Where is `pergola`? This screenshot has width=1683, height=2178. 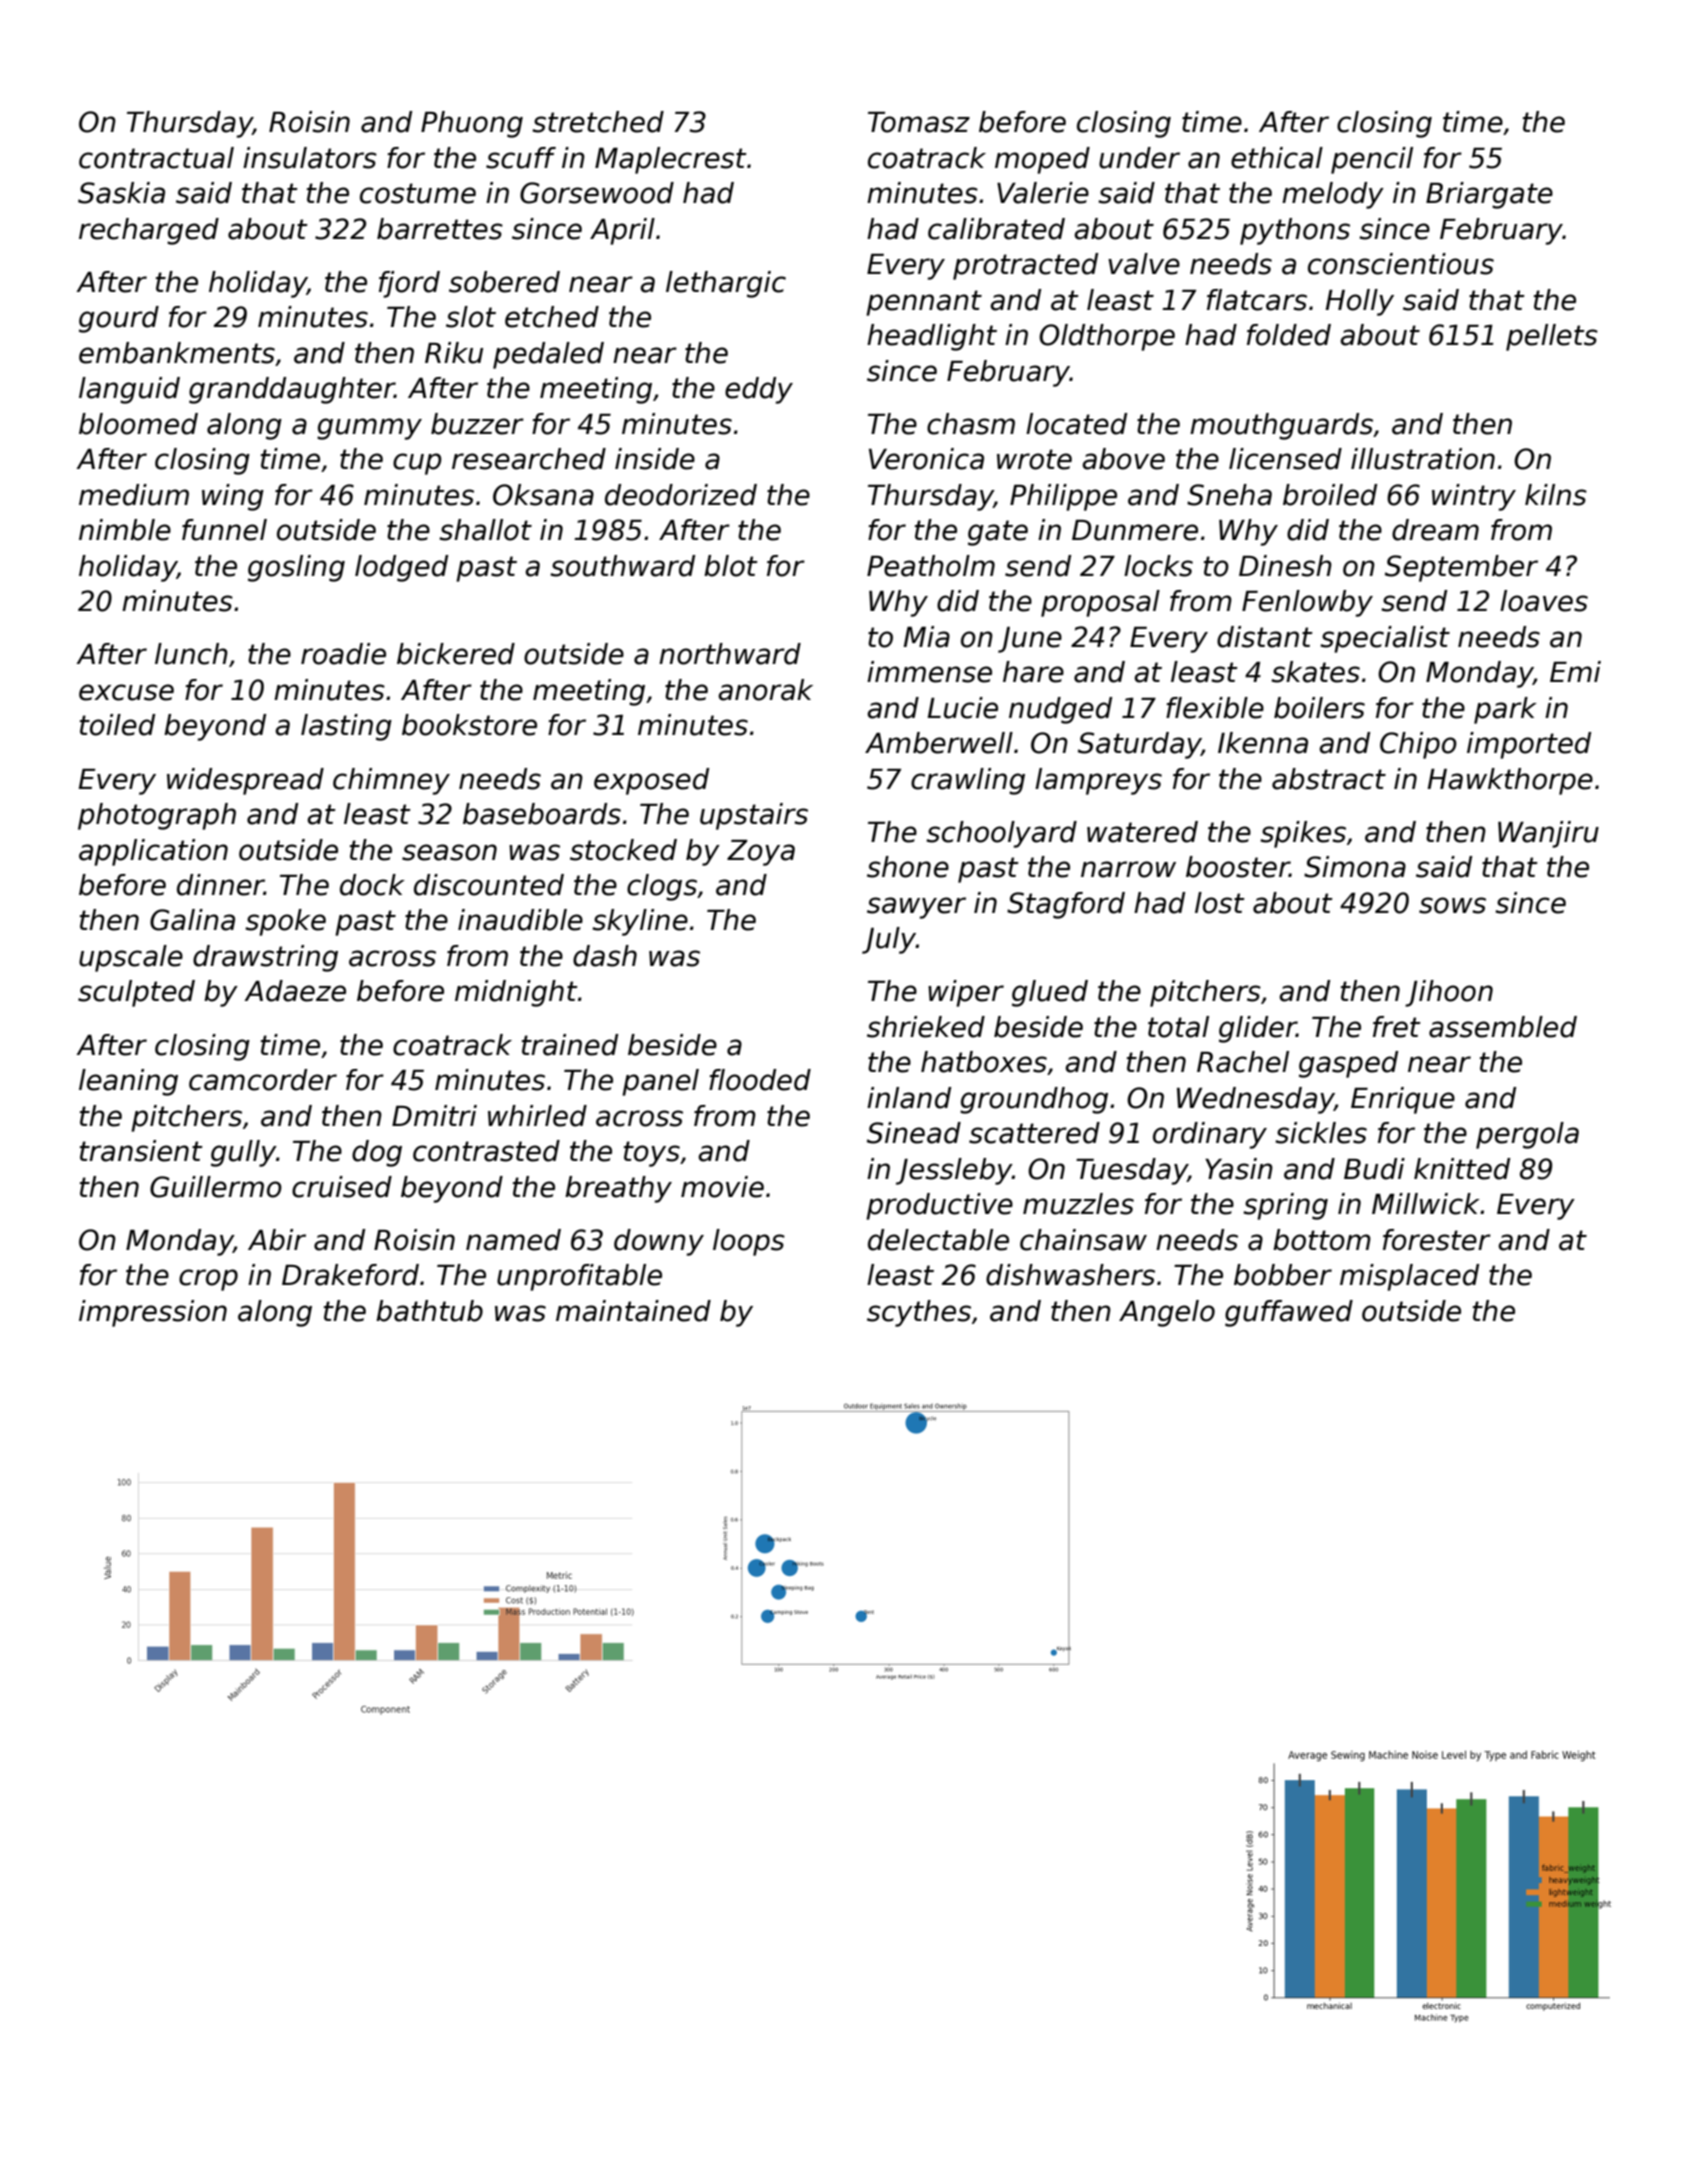
pergola is located at coordinates (1527, 1135).
